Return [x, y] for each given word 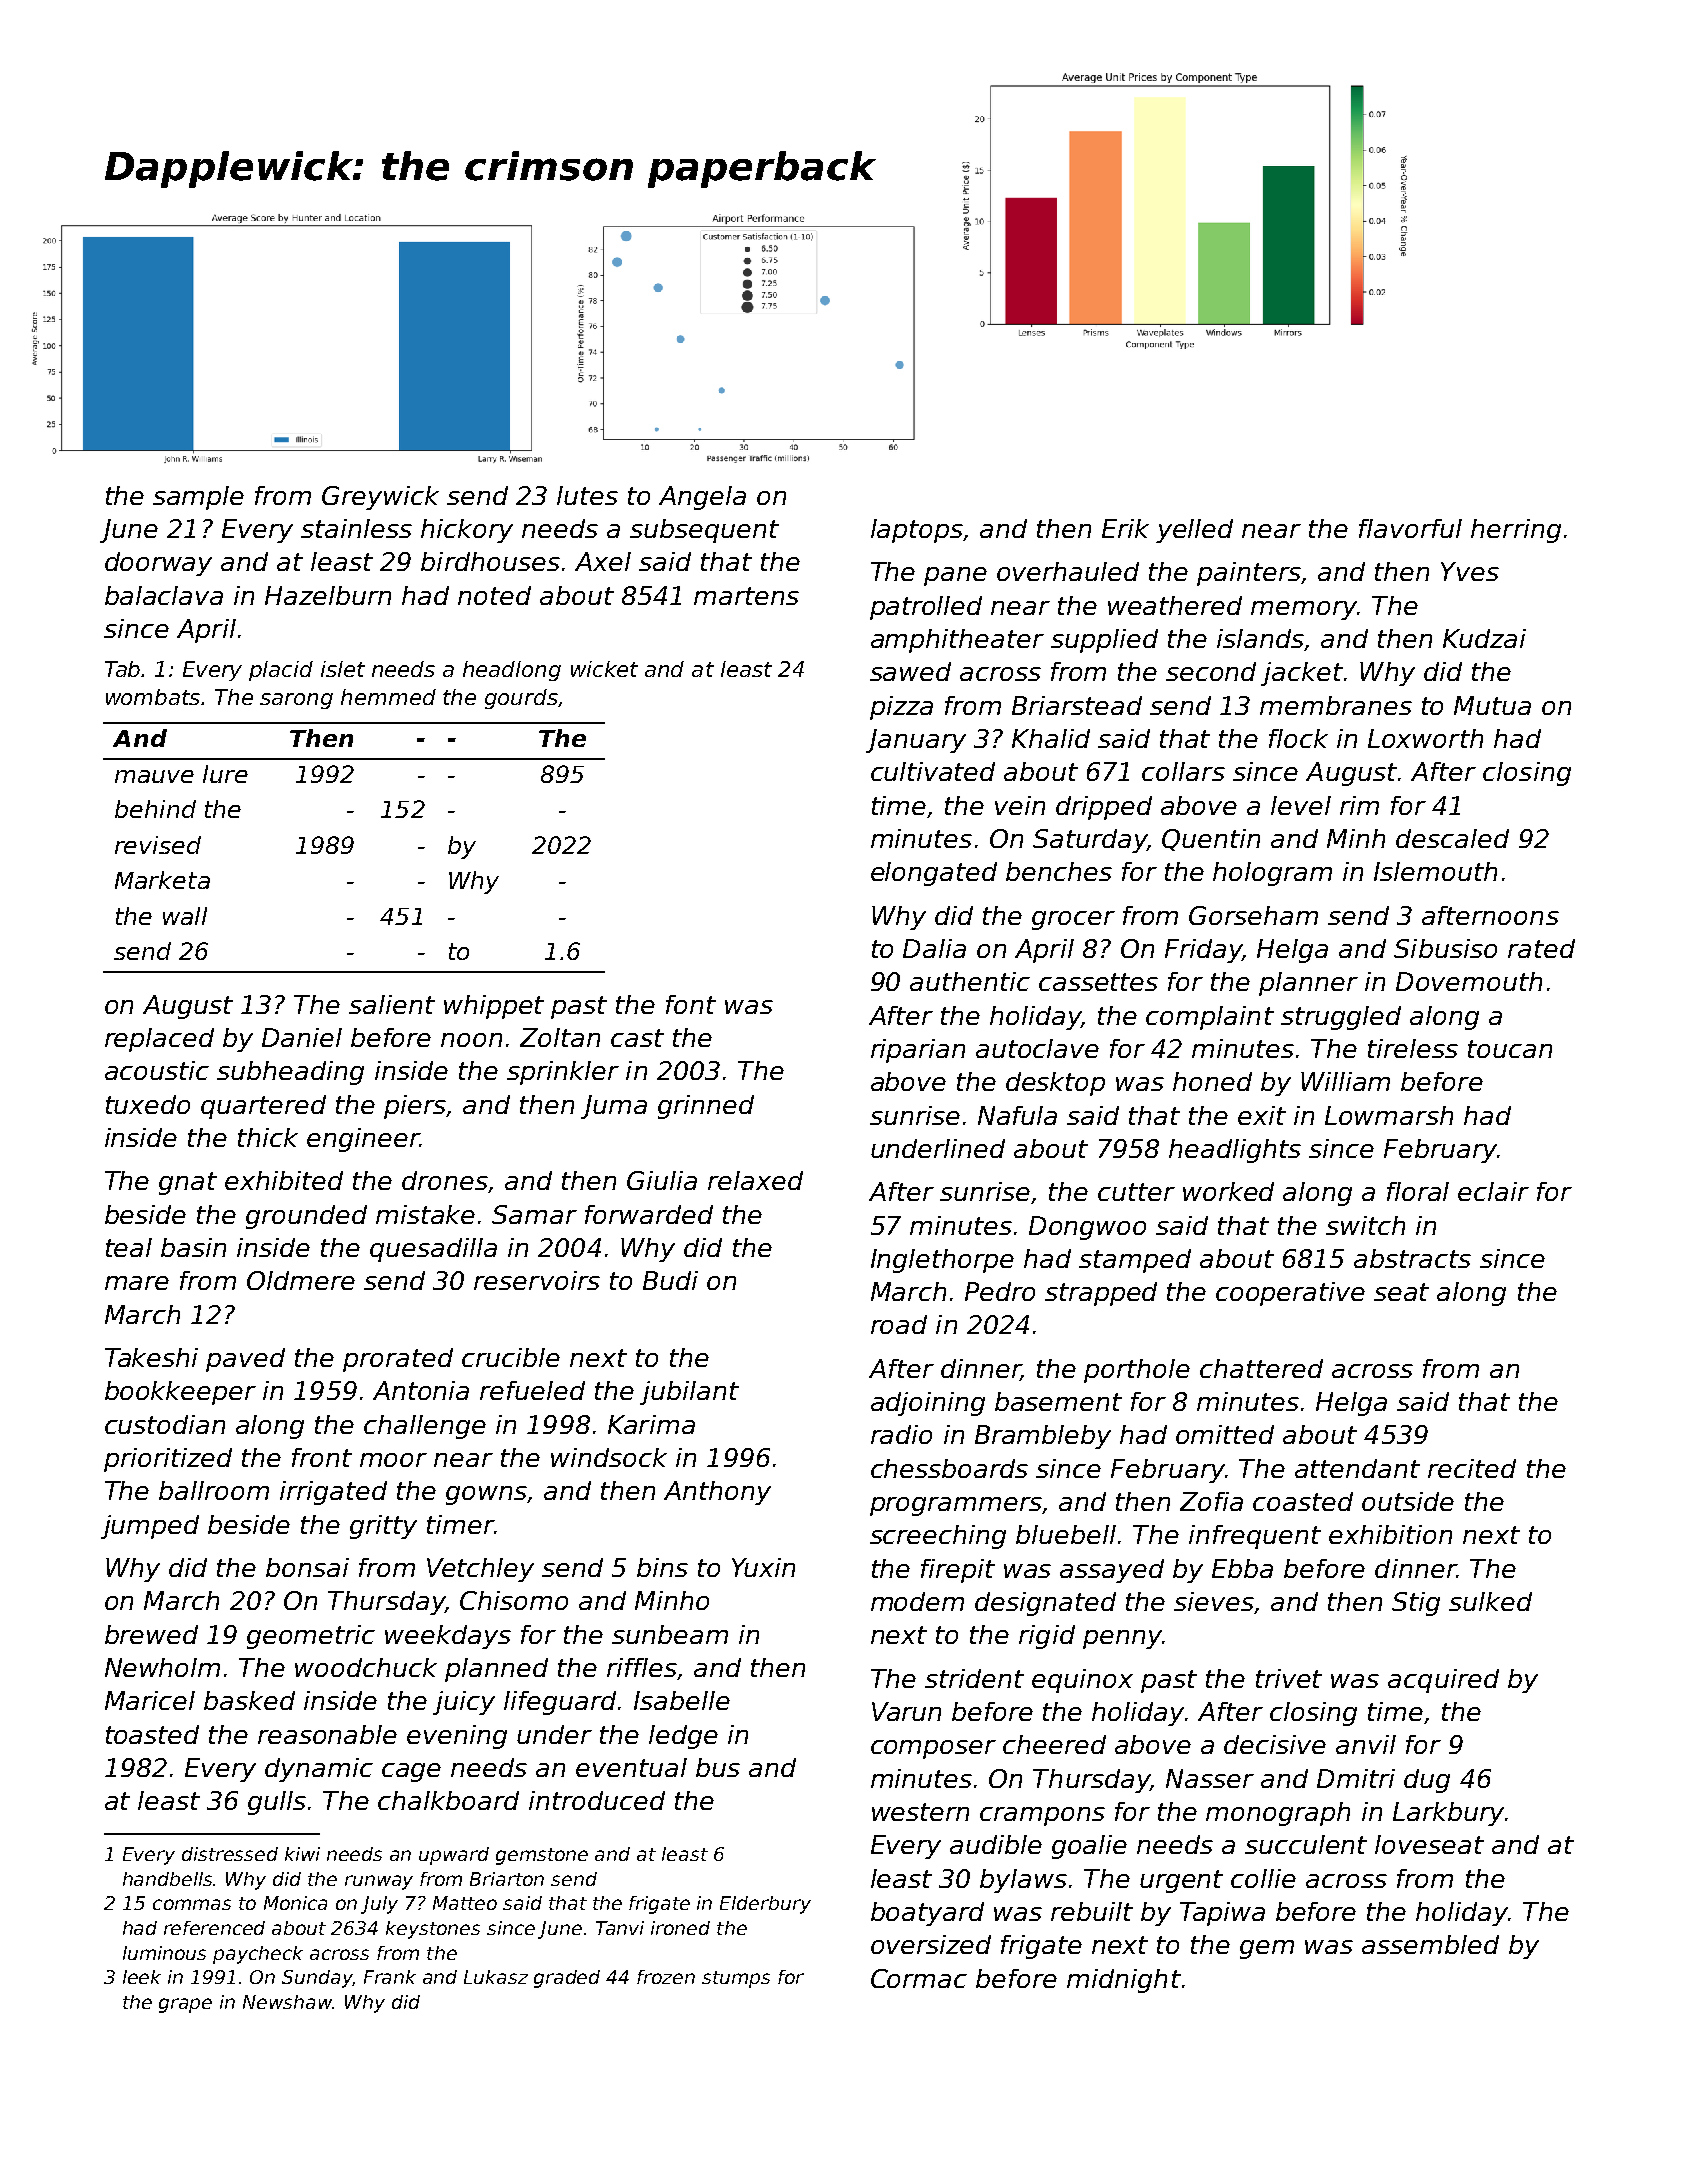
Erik [1125, 528]
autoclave [1037, 1048]
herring [1516, 531]
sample [198, 498]
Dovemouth [1469, 981]
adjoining [928, 1404]
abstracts [1412, 1258]
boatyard [927, 1914]
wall [185, 916]
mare [137, 1283]
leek [142, 1977]
